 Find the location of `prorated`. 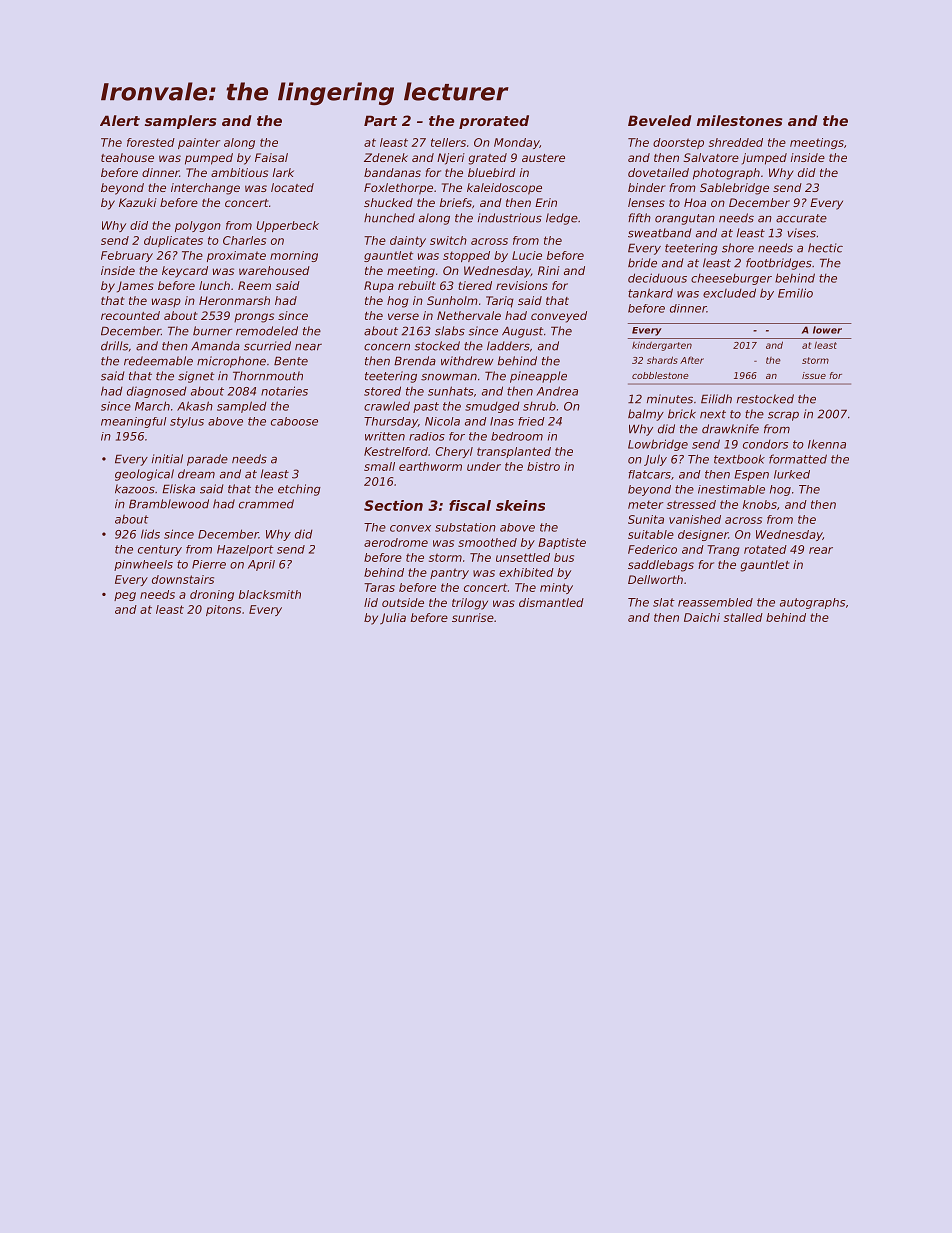

prorated is located at coordinates (494, 122).
